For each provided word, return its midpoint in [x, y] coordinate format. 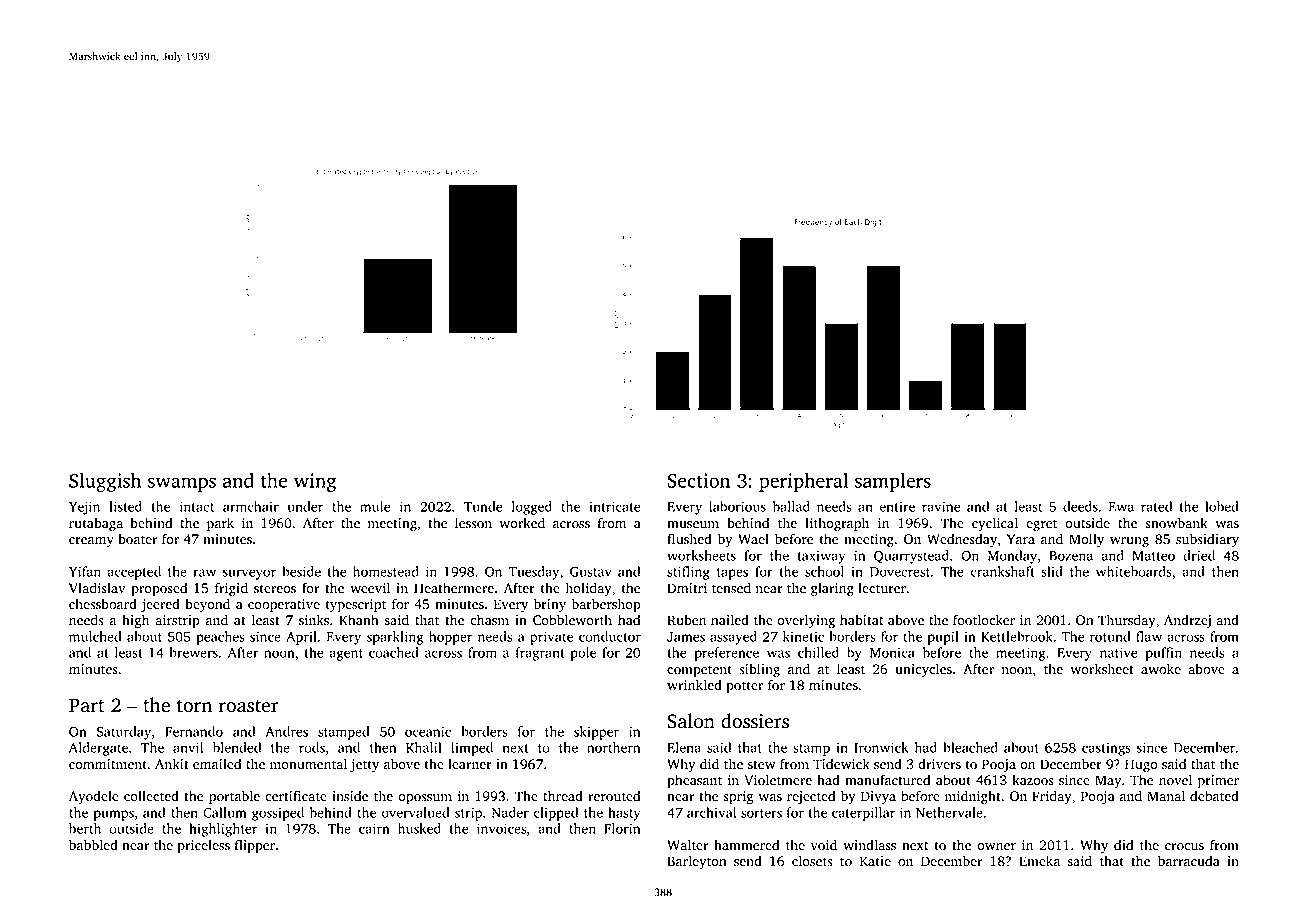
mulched [95, 636]
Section [698, 480]
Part [87, 705]
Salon [691, 721]
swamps [182, 484]
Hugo [1141, 766]
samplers [893, 482]
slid [1052, 571]
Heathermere [454, 588]
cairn [374, 828]
